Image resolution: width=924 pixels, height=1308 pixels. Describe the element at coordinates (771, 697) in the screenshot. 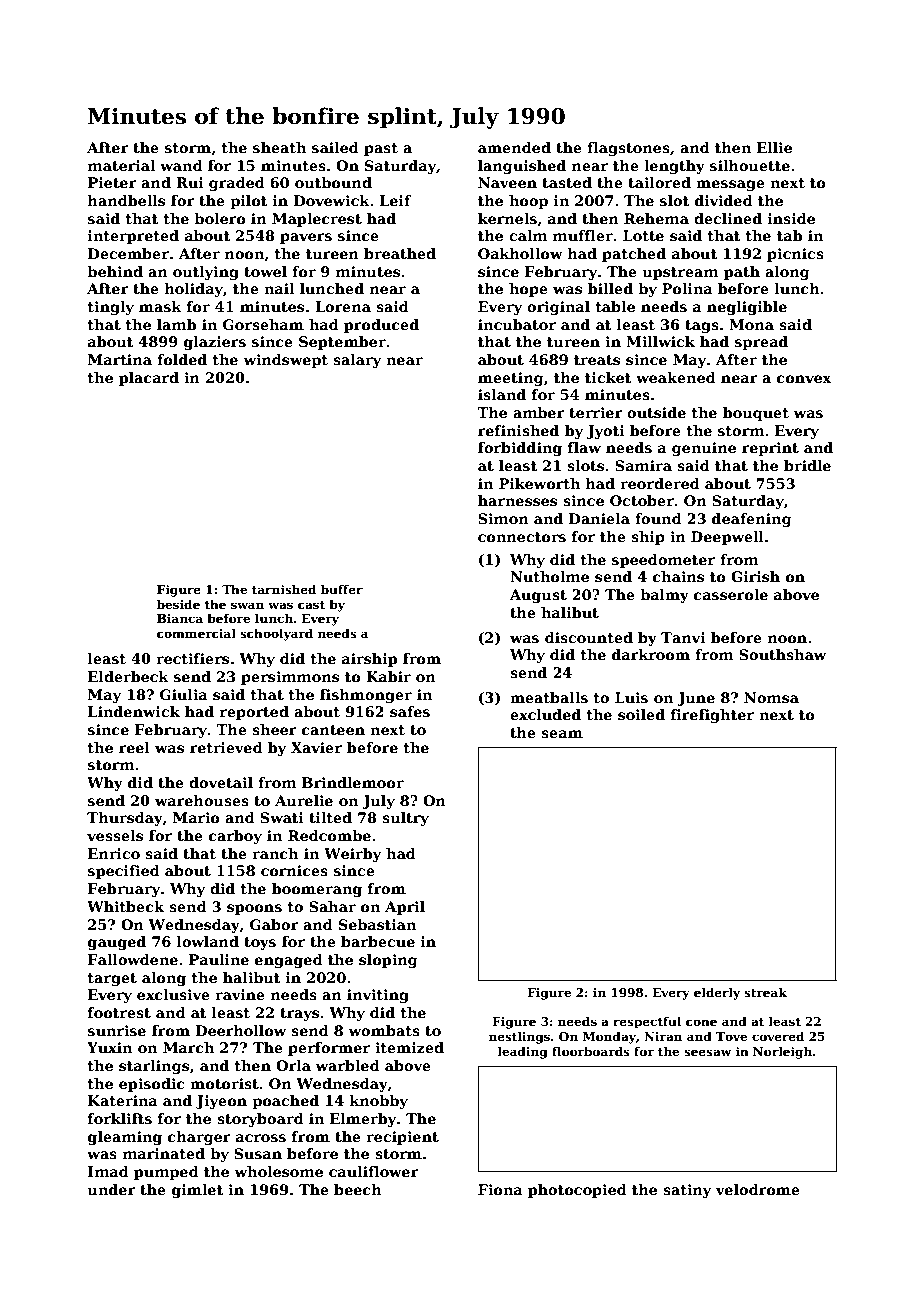

I see `Nomsa` at that location.
